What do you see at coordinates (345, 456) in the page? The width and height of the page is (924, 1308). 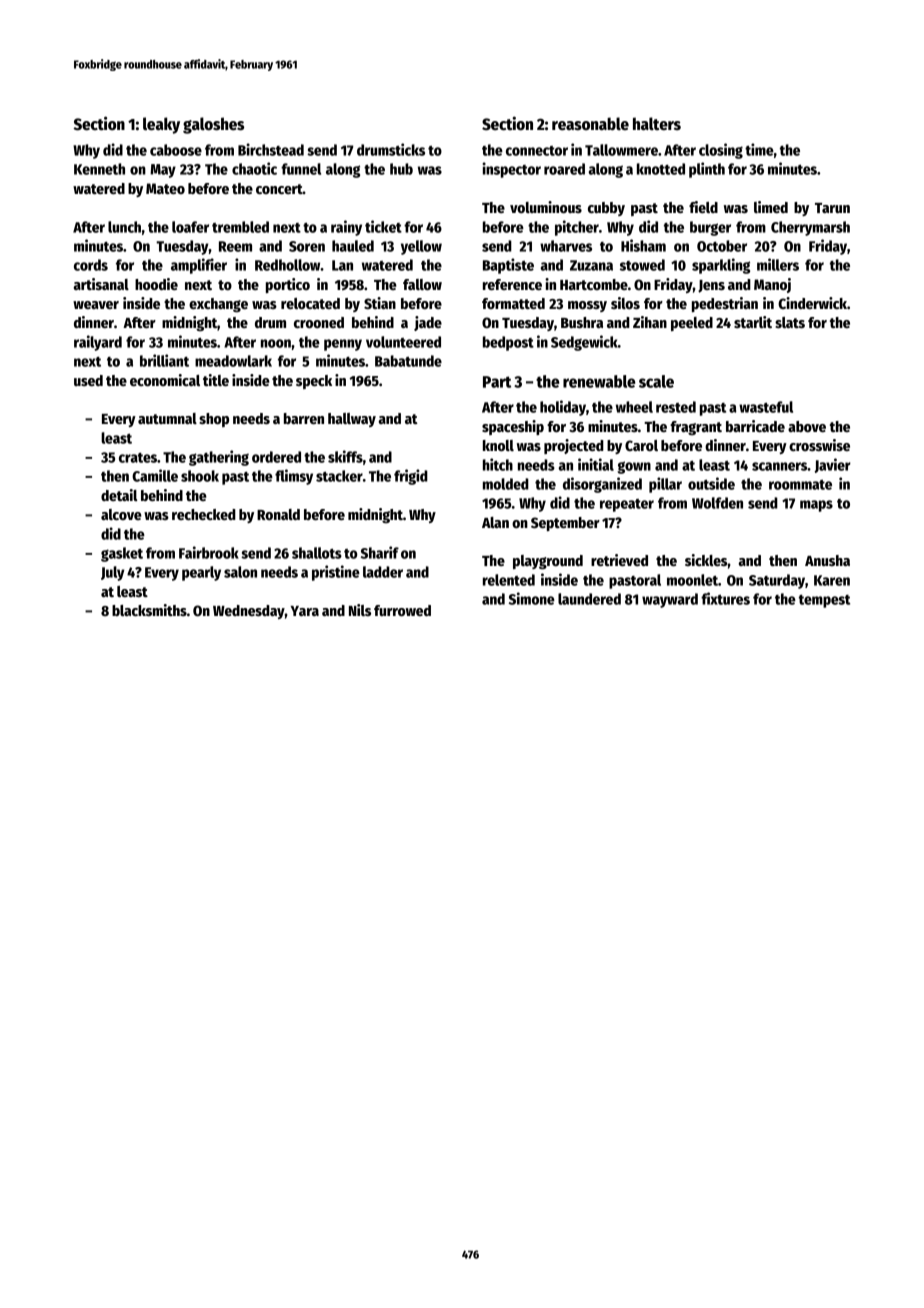 I see `skiffs` at bounding box center [345, 456].
